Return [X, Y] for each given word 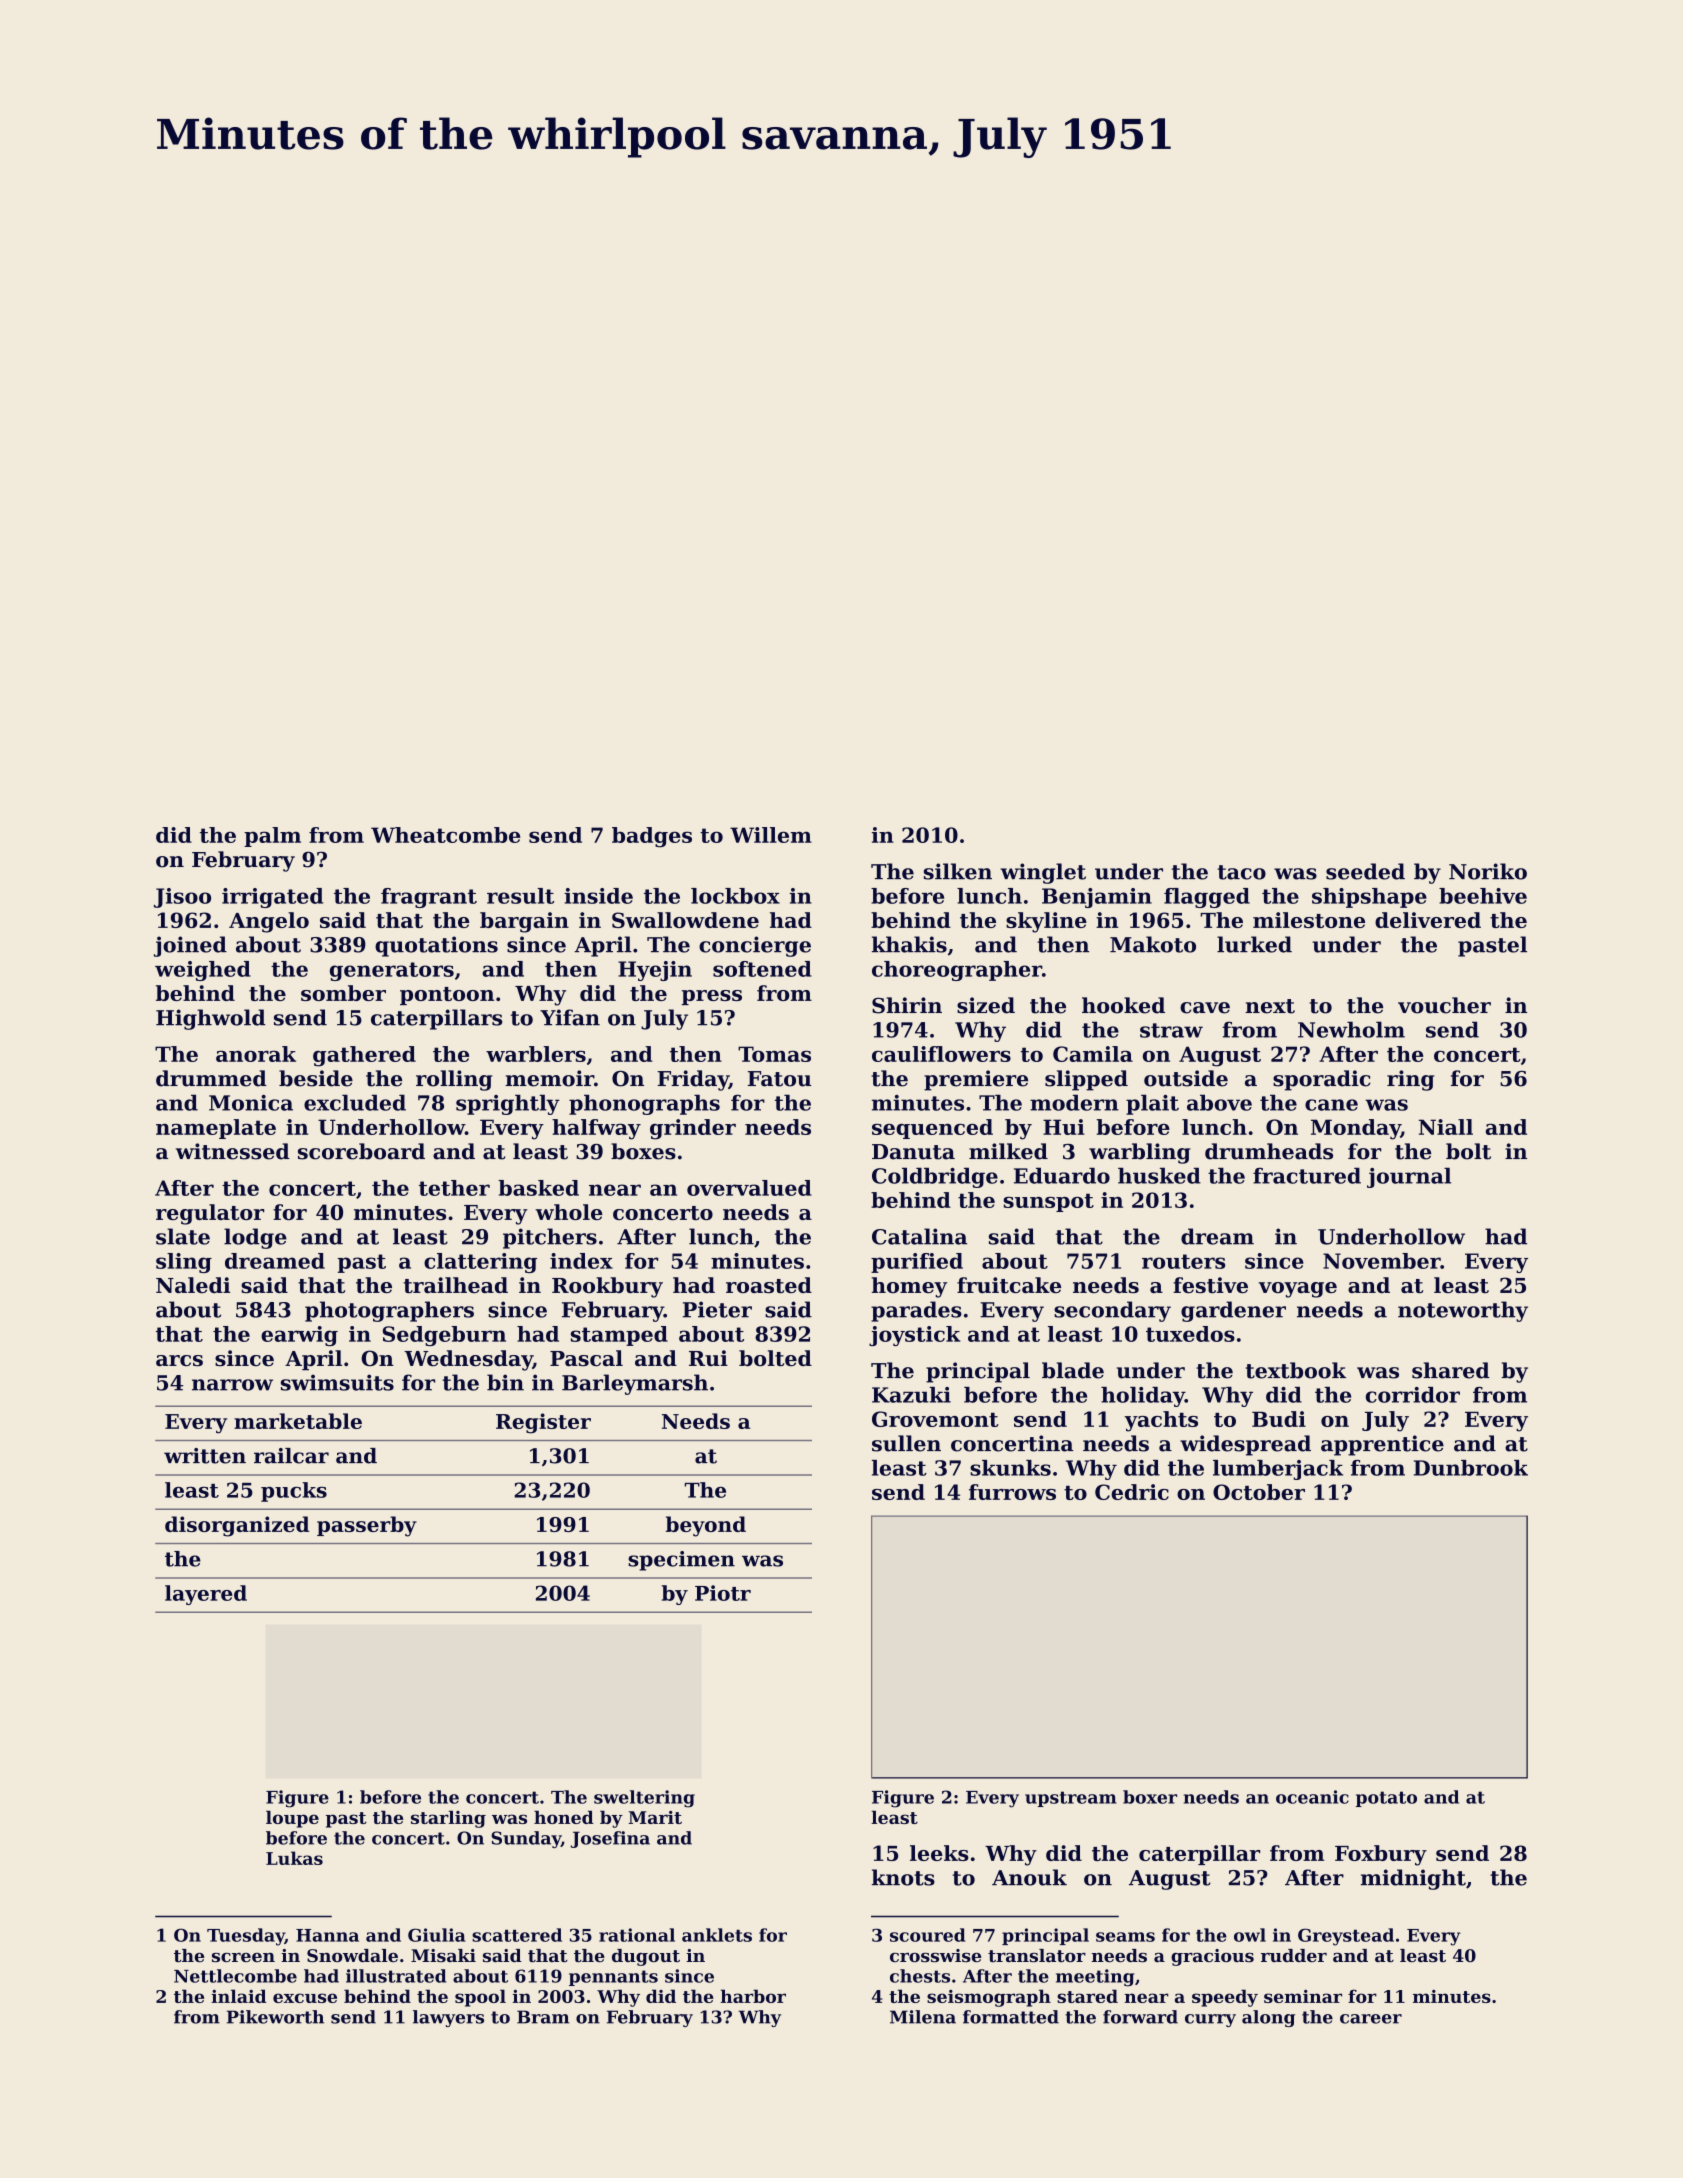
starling [448, 1819]
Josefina [610, 1839]
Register [543, 1423]
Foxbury [1381, 1855]
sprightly [508, 1104]
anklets [717, 1935]
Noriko [1488, 871]
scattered [517, 1935]
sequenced [932, 1129]
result [520, 896]
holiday [1143, 1397]
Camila [1093, 1054]
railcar [291, 1456]
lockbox [735, 896]
